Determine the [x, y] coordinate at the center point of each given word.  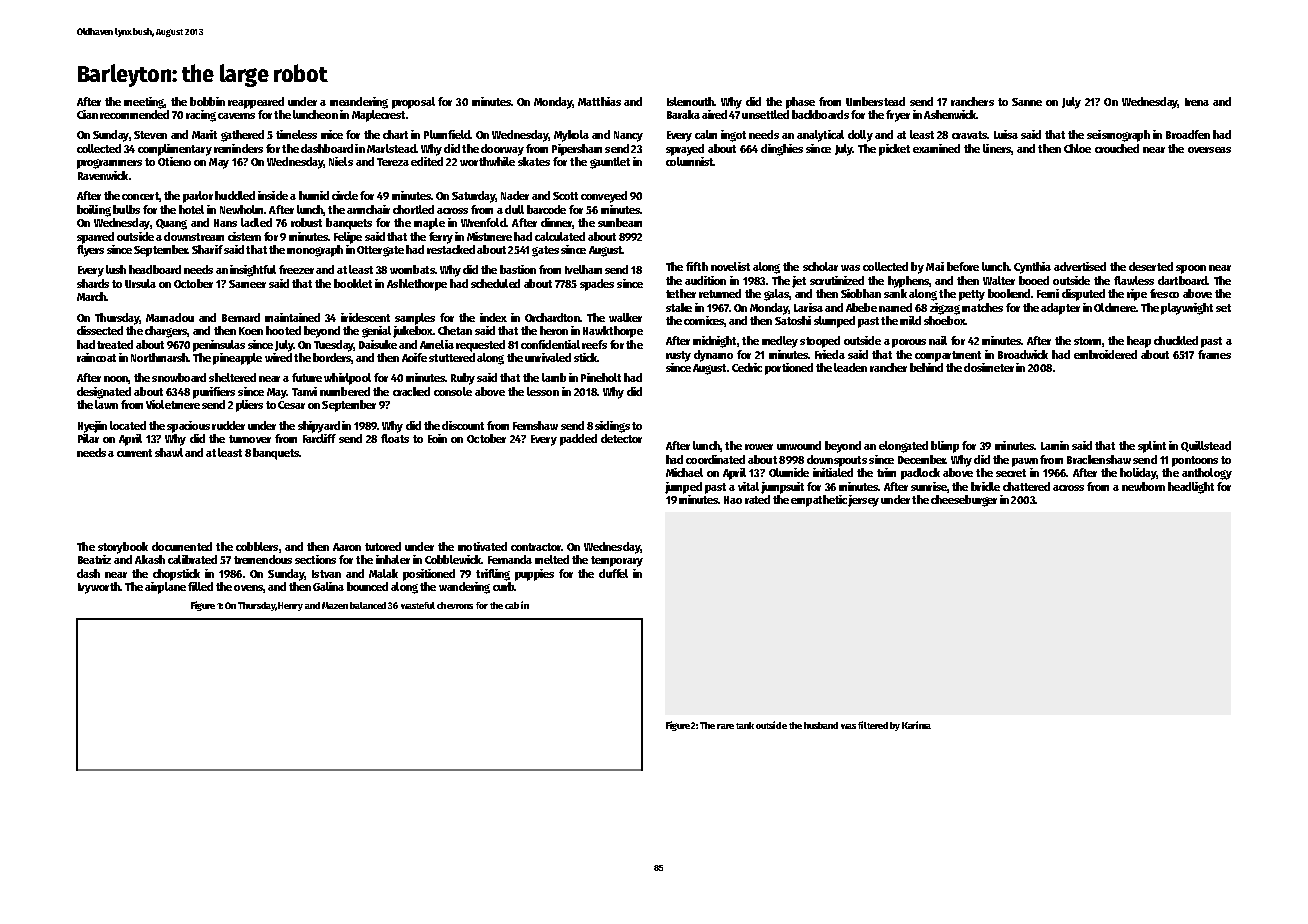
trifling [493, 575]
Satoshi [793, 320]
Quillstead [1206, 446]
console [453, 391]
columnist [689, 161]
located [128, 425]
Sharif [207, 249]
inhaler [393, 559]
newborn [1143, 486]
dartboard [1182, 280]
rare [725, 726]
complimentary [175, 150]
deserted [1151, 266]
